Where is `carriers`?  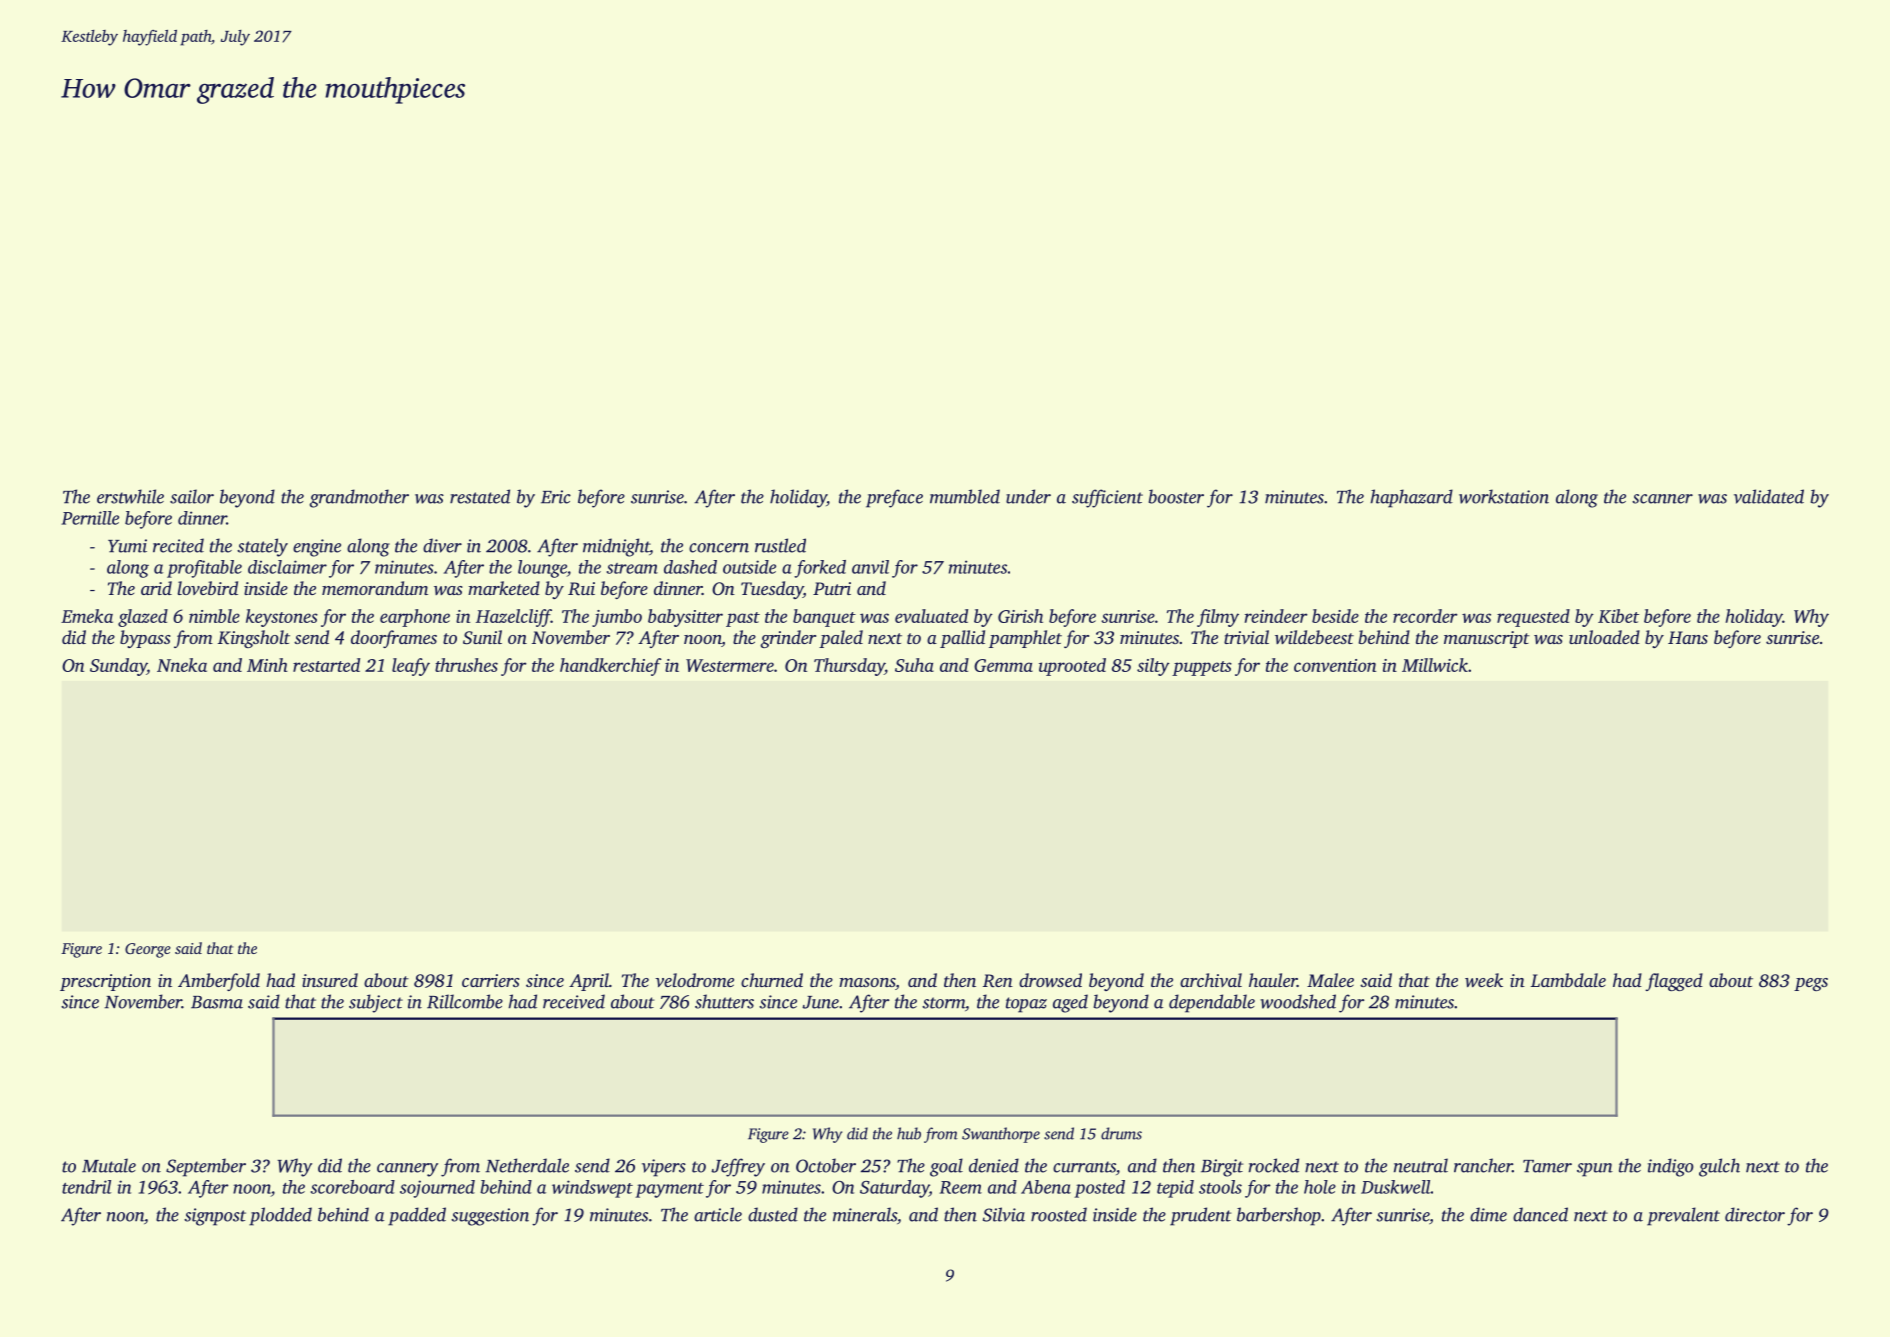
carriers is located at coordinates (491, 980).
